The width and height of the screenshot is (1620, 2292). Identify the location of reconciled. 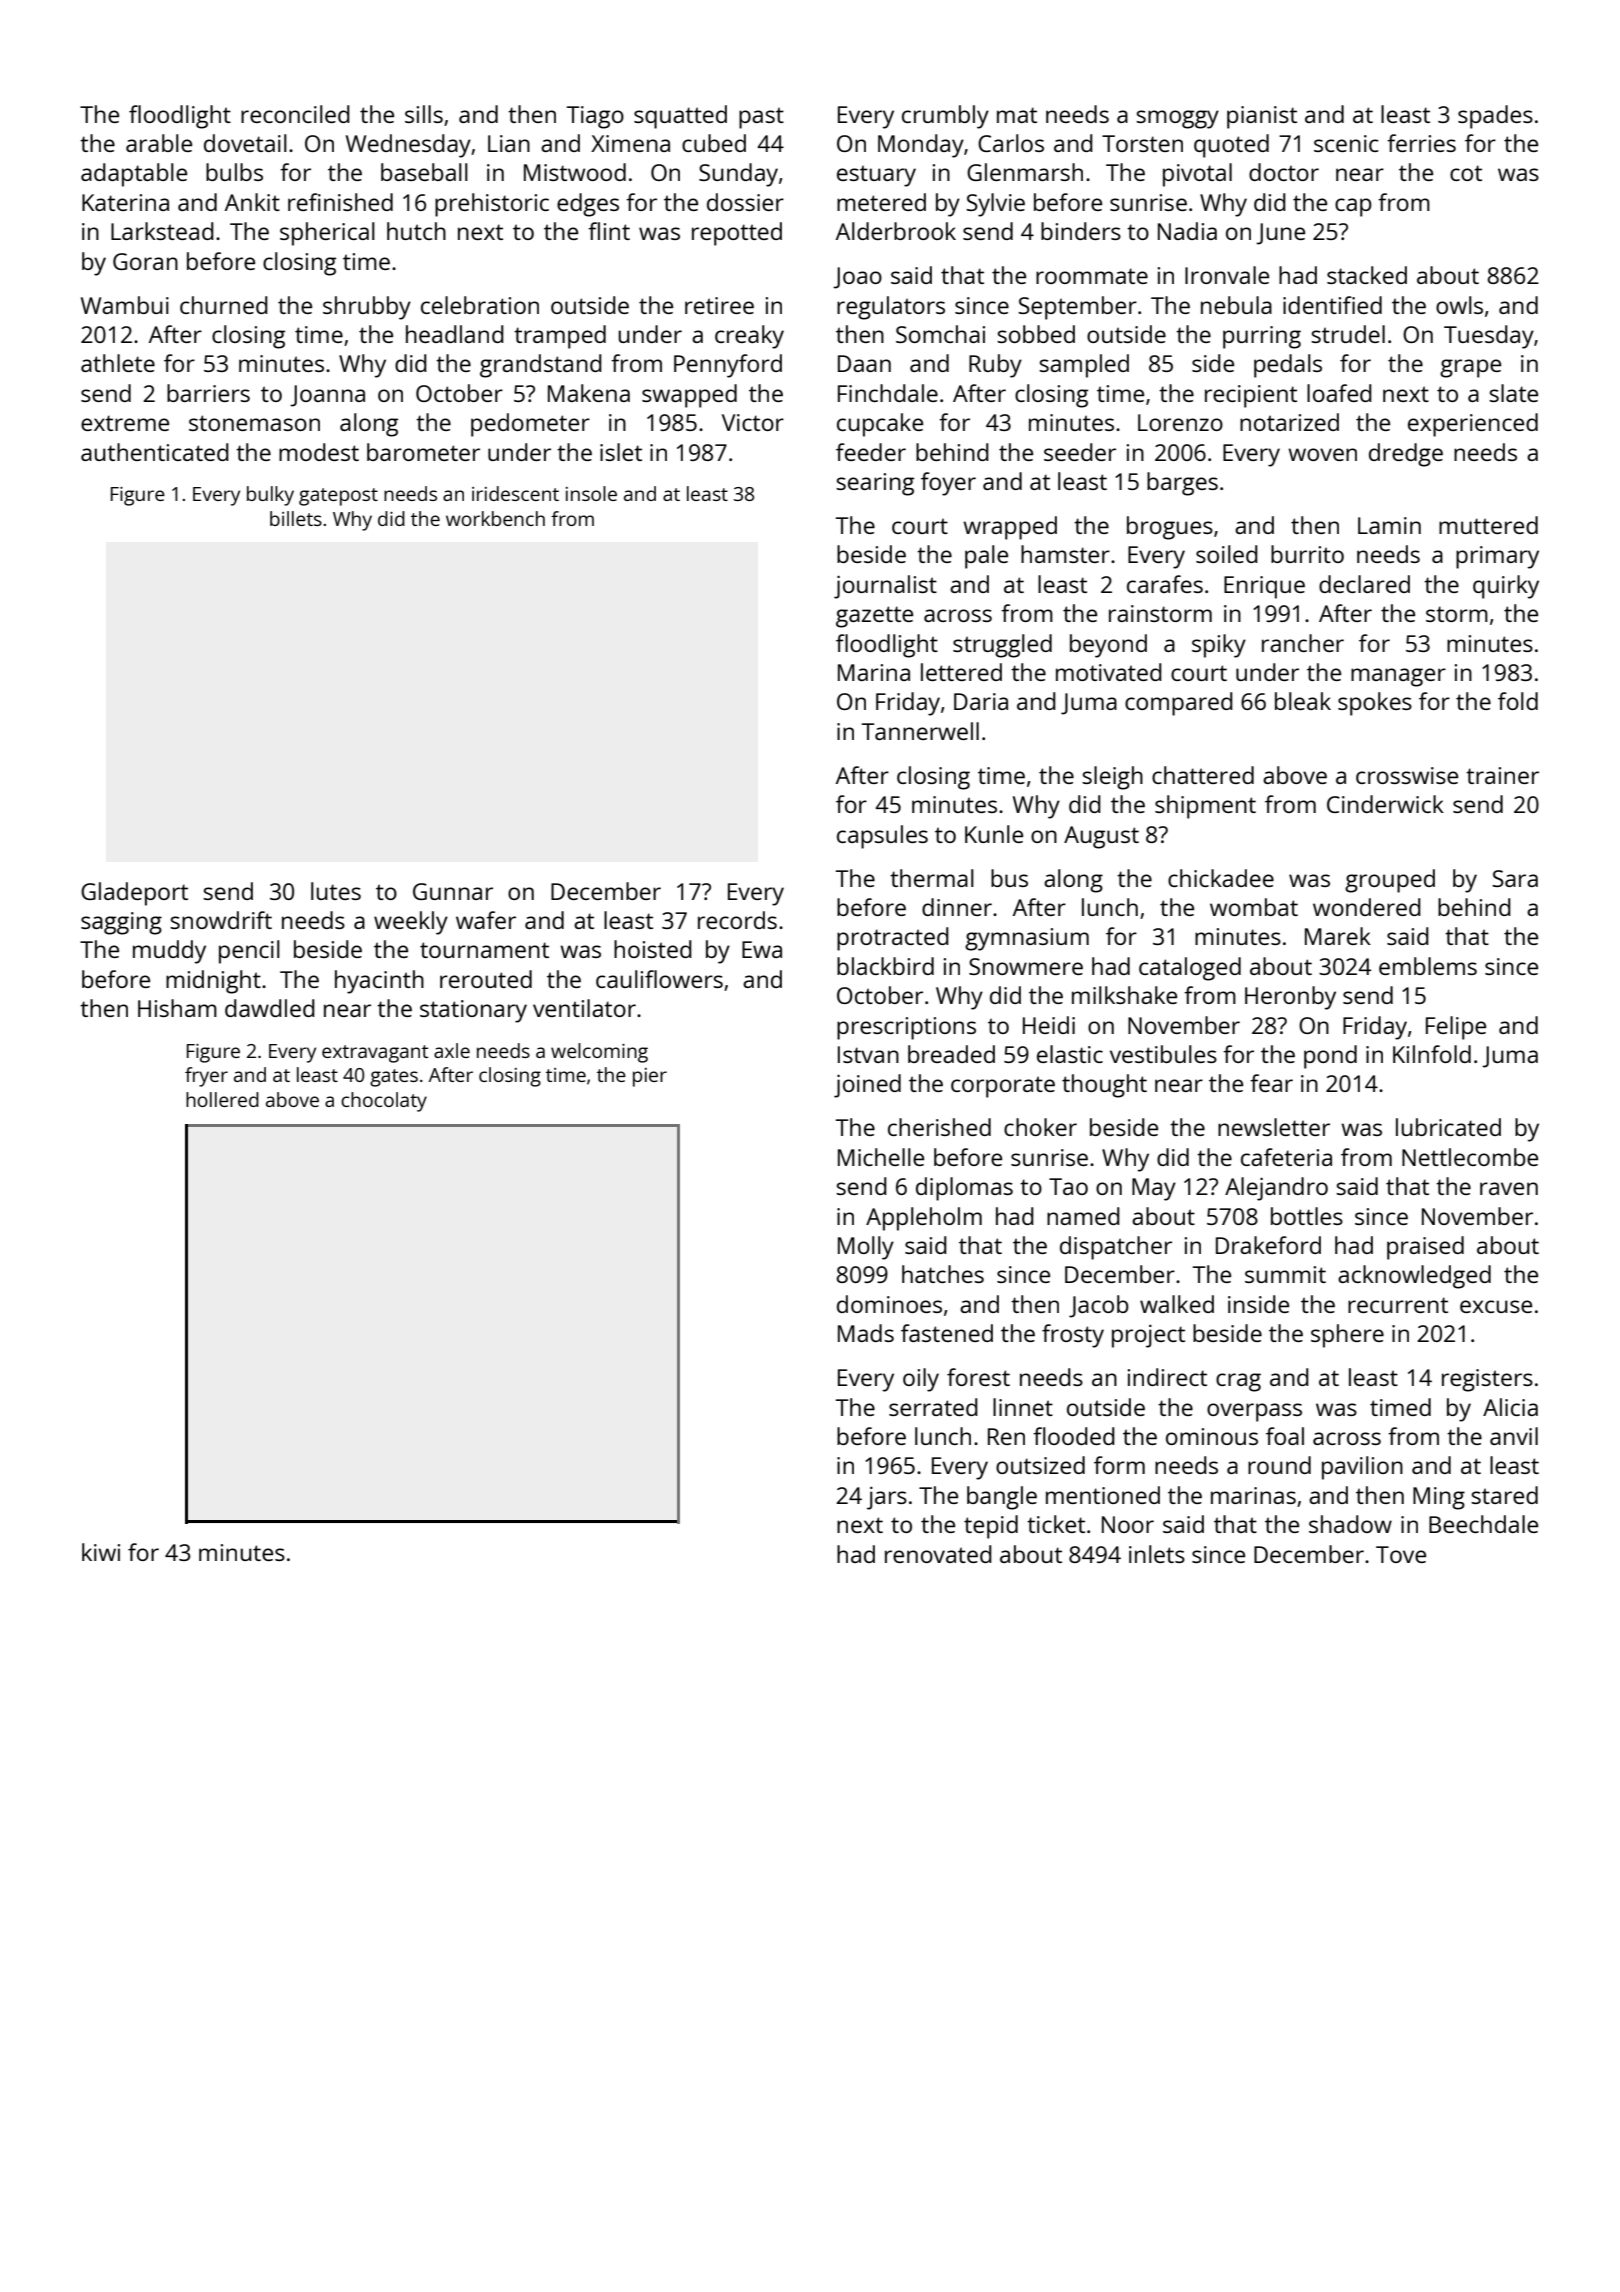
(295, 114).
